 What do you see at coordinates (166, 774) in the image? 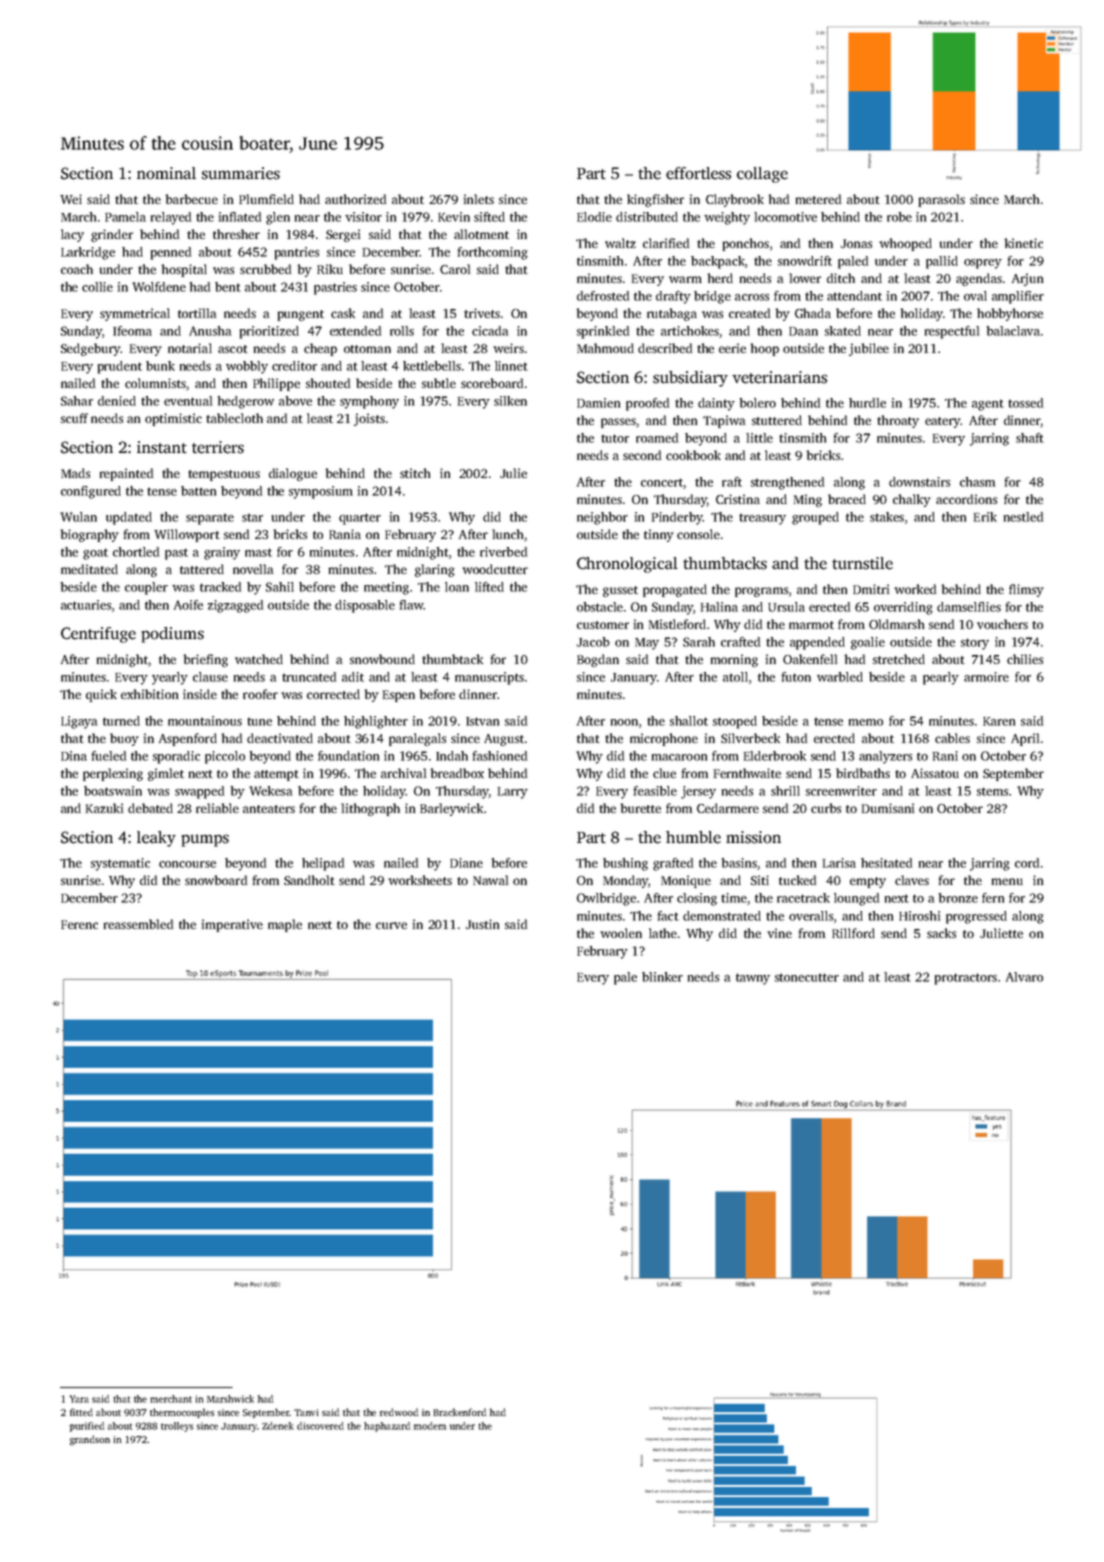
I see `gimlet` at bounding box center [166, 774].
